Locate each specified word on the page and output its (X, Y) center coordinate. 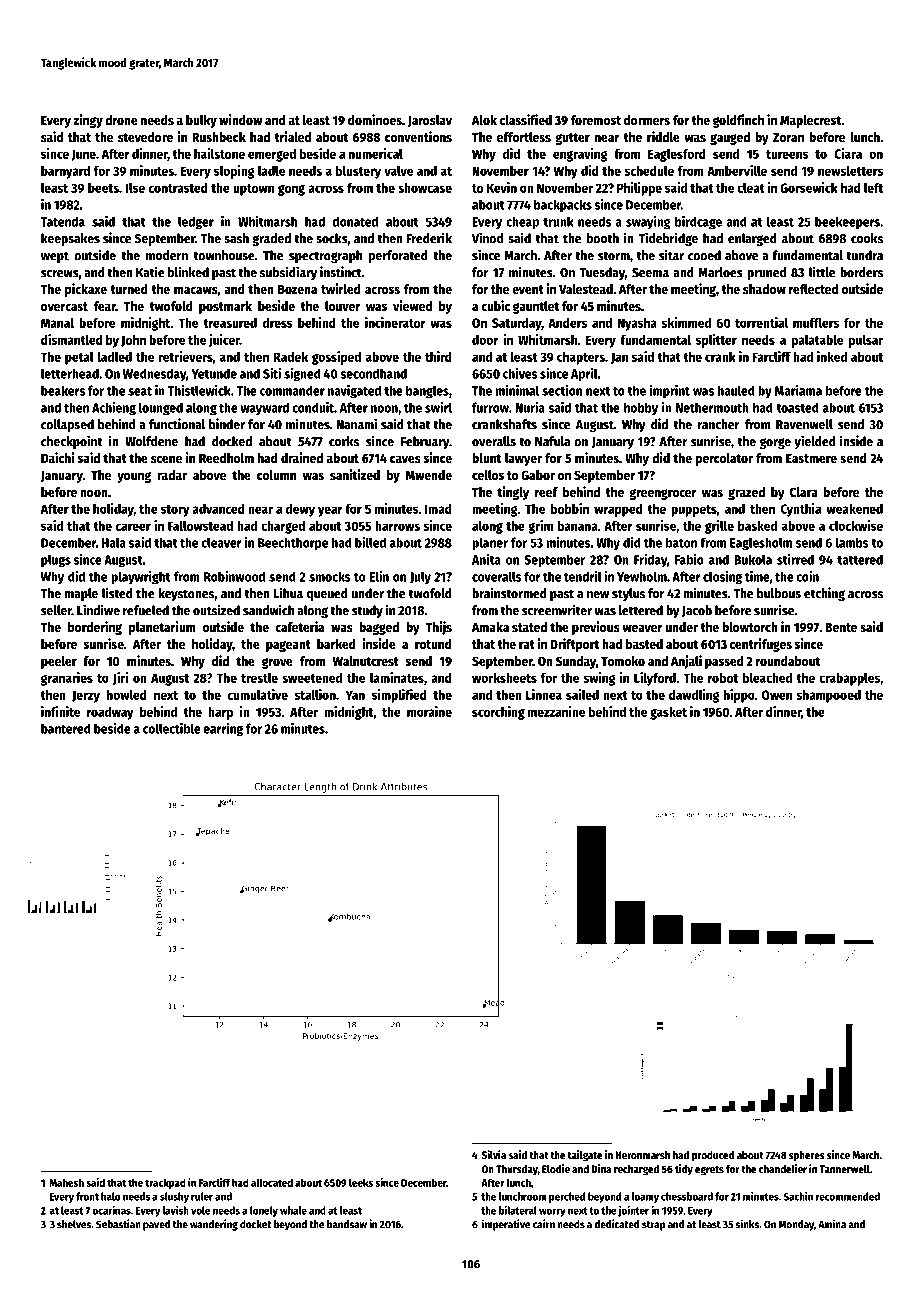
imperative (506, 1225)
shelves (74, 1224)
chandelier (783, 1168)
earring (223, 730)
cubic (495, 305)
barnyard (65, 172)
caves (405, 459)
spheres (807, 1156)
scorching (498, 713)
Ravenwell (804, 424)
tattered (860, 559)
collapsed (67, 425)
